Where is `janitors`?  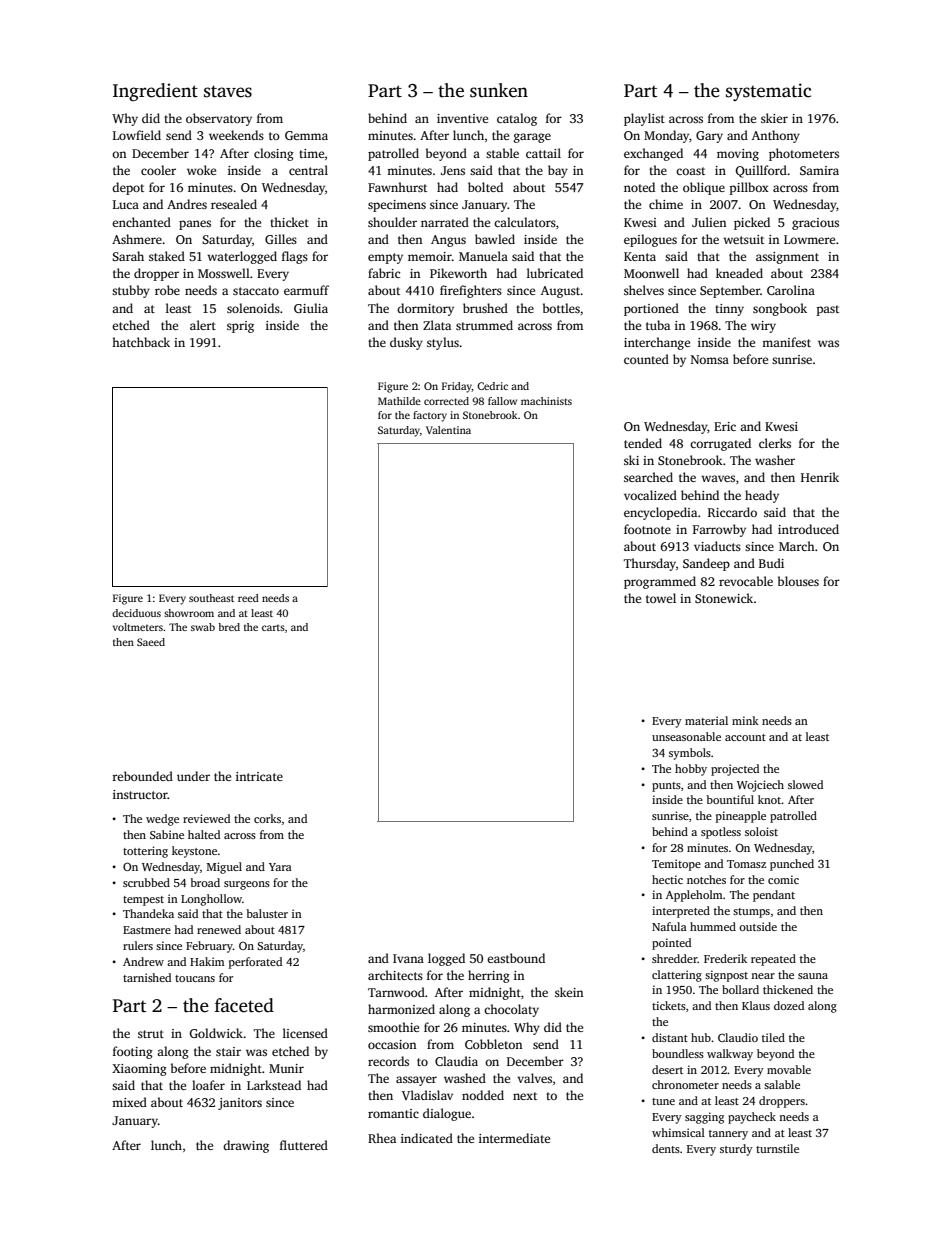 janitors is located at coordinates (240, 1104).
